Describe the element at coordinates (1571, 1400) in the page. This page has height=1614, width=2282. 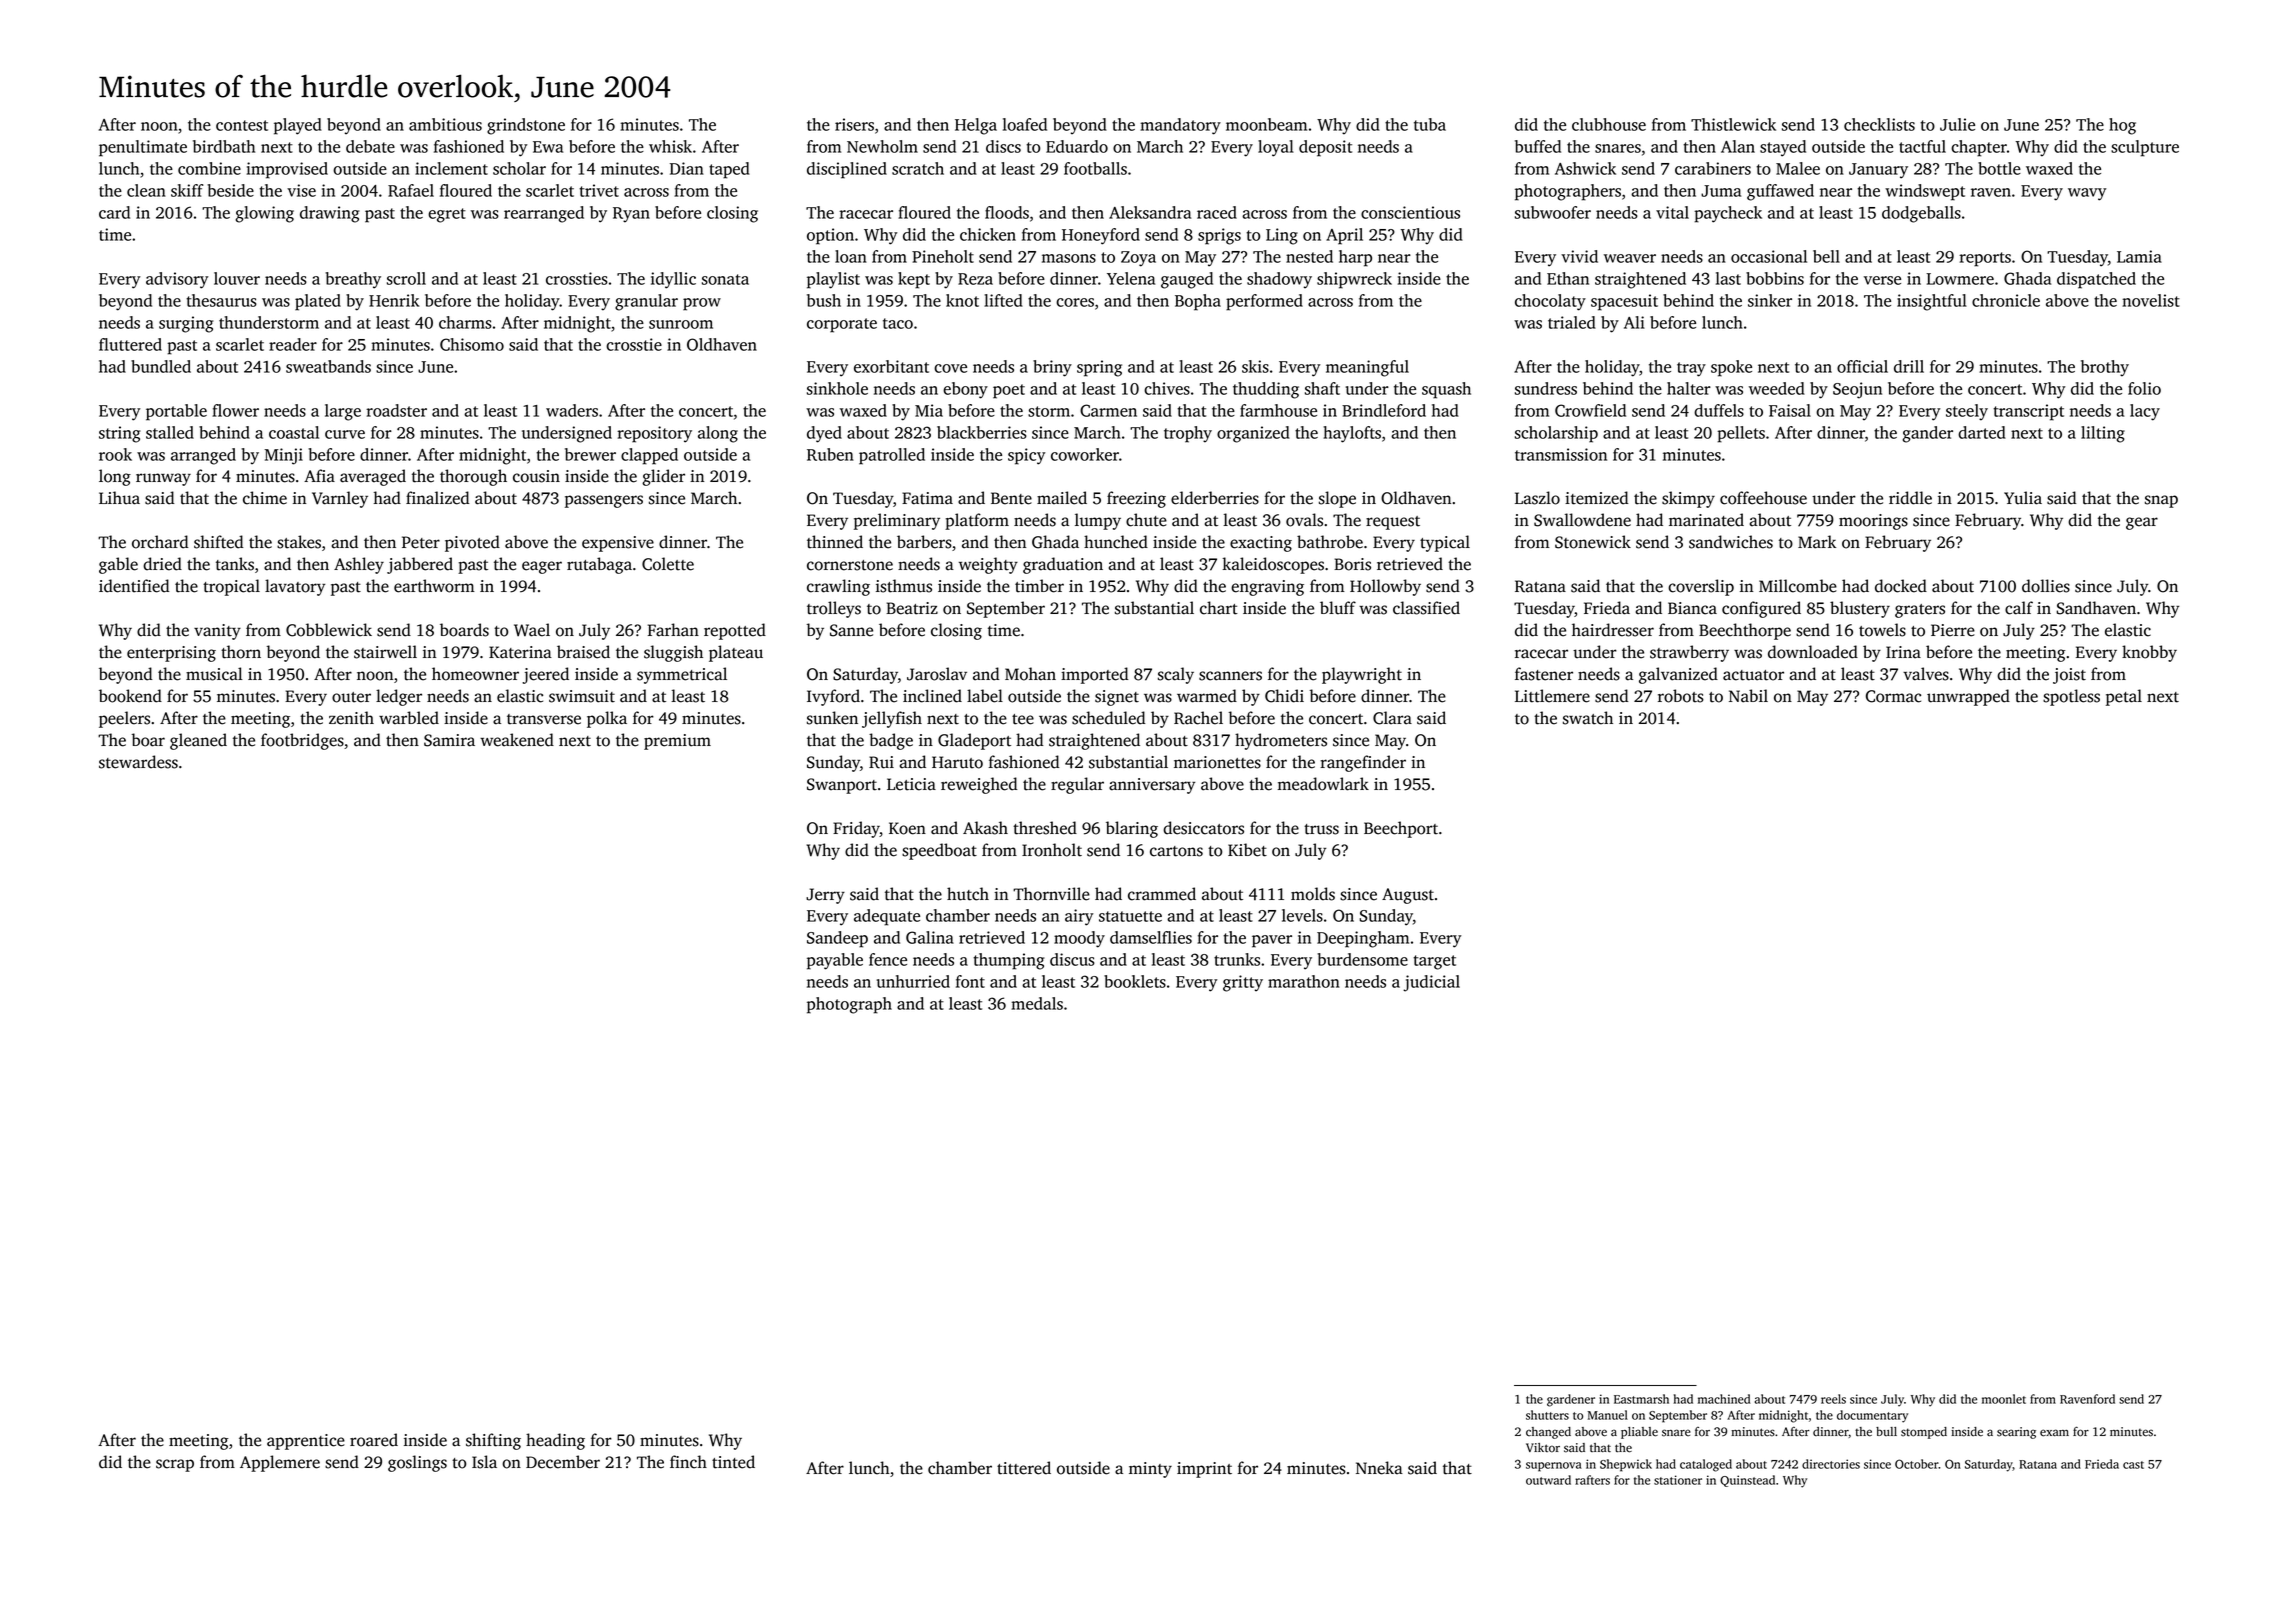
I see `gardener` at that location.
